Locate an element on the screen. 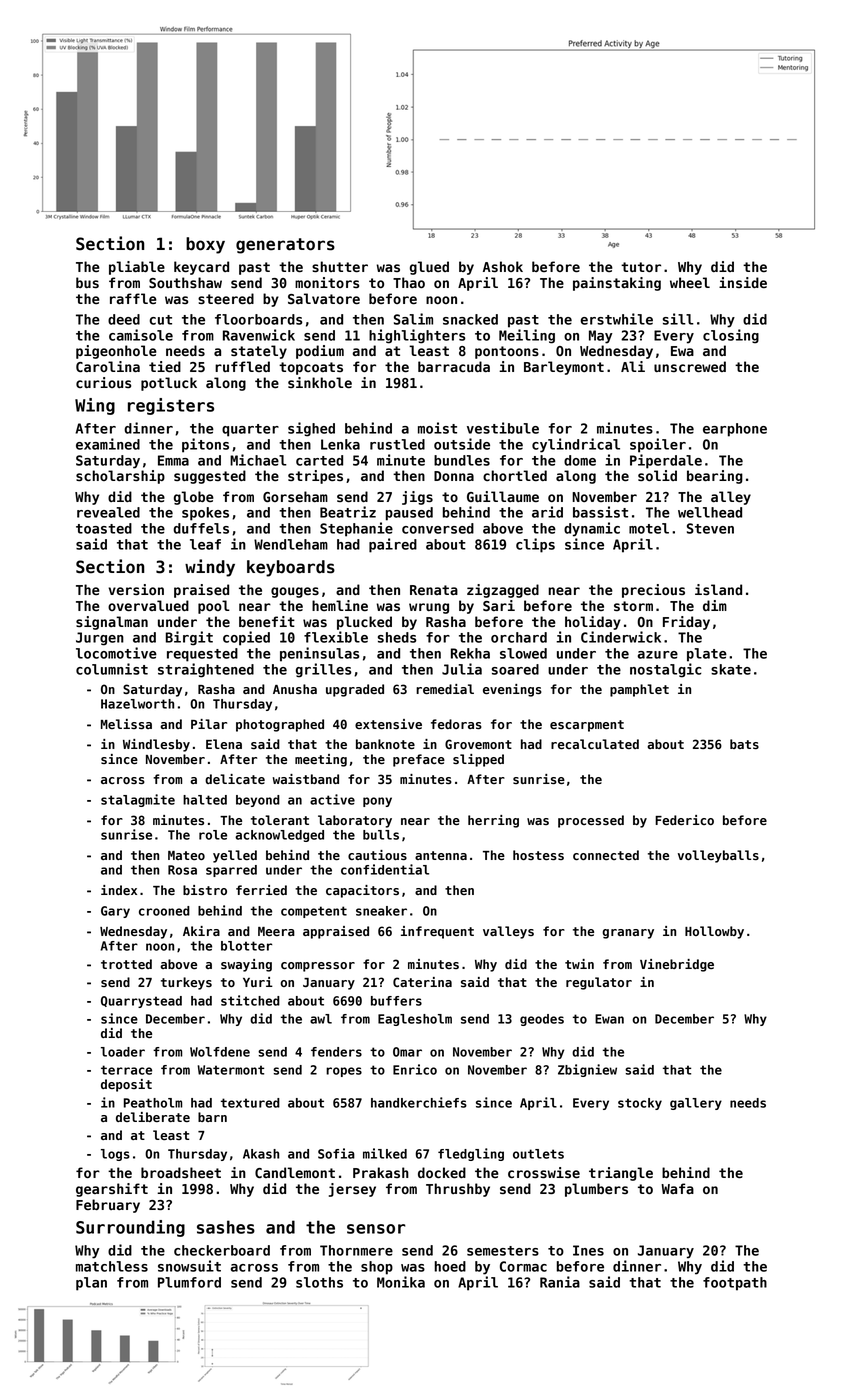 This screenshot has width=849, height=1400. connected is located at coordinates (606, 855).
